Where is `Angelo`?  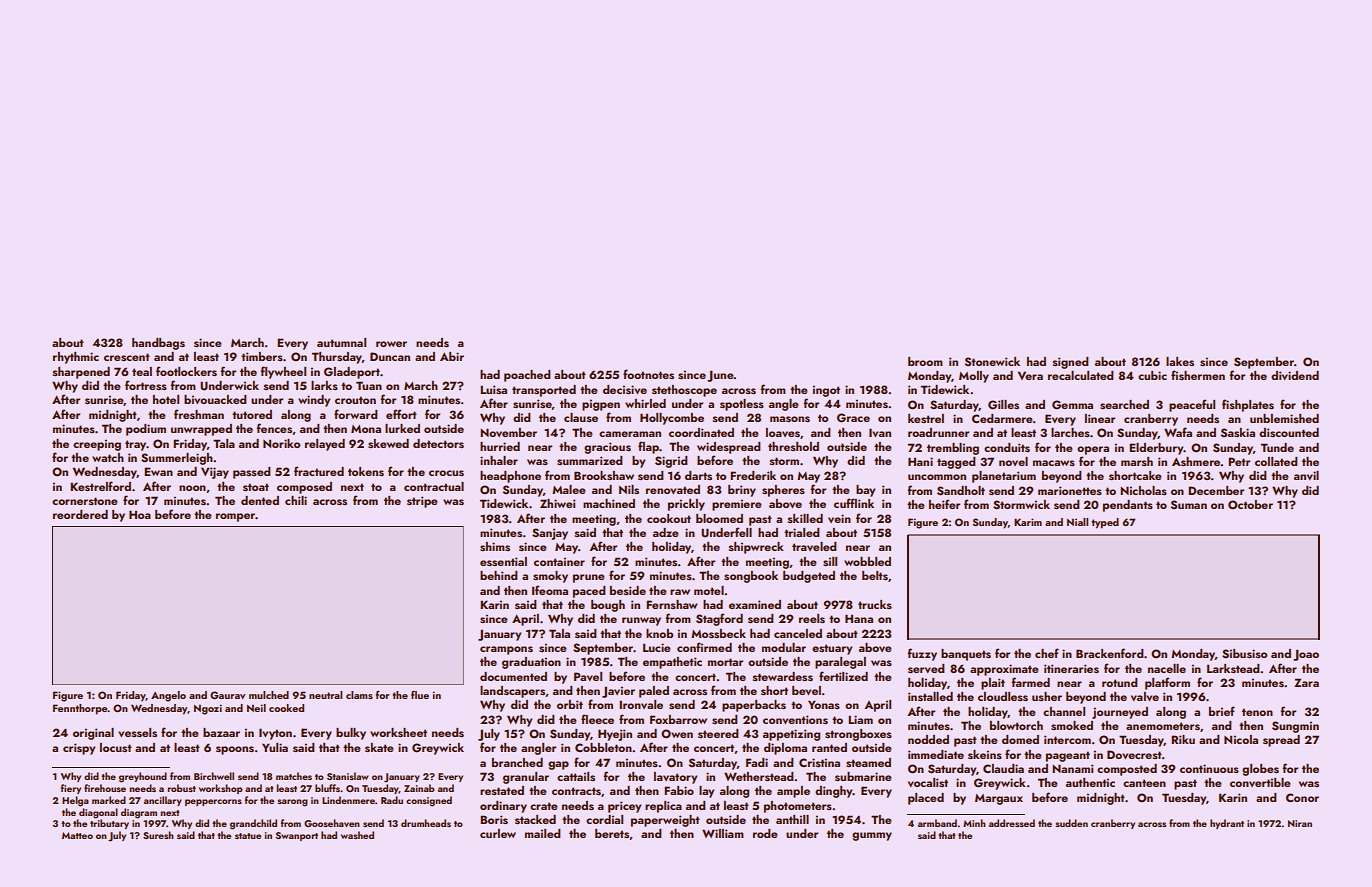 Angelo is located at coordinates (168, 696).
